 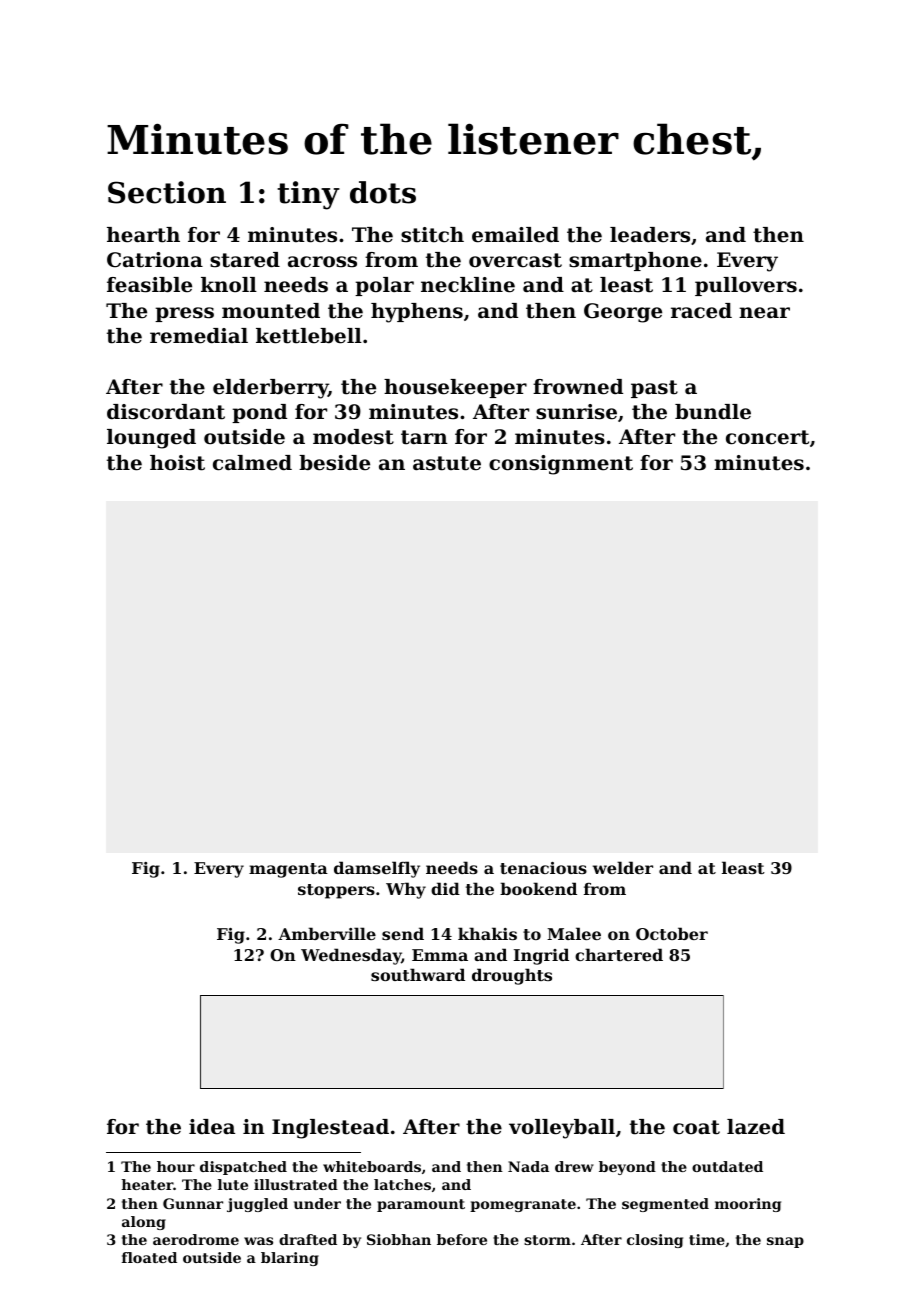 I want to click on tenacious, so click(x=543, y=868).
